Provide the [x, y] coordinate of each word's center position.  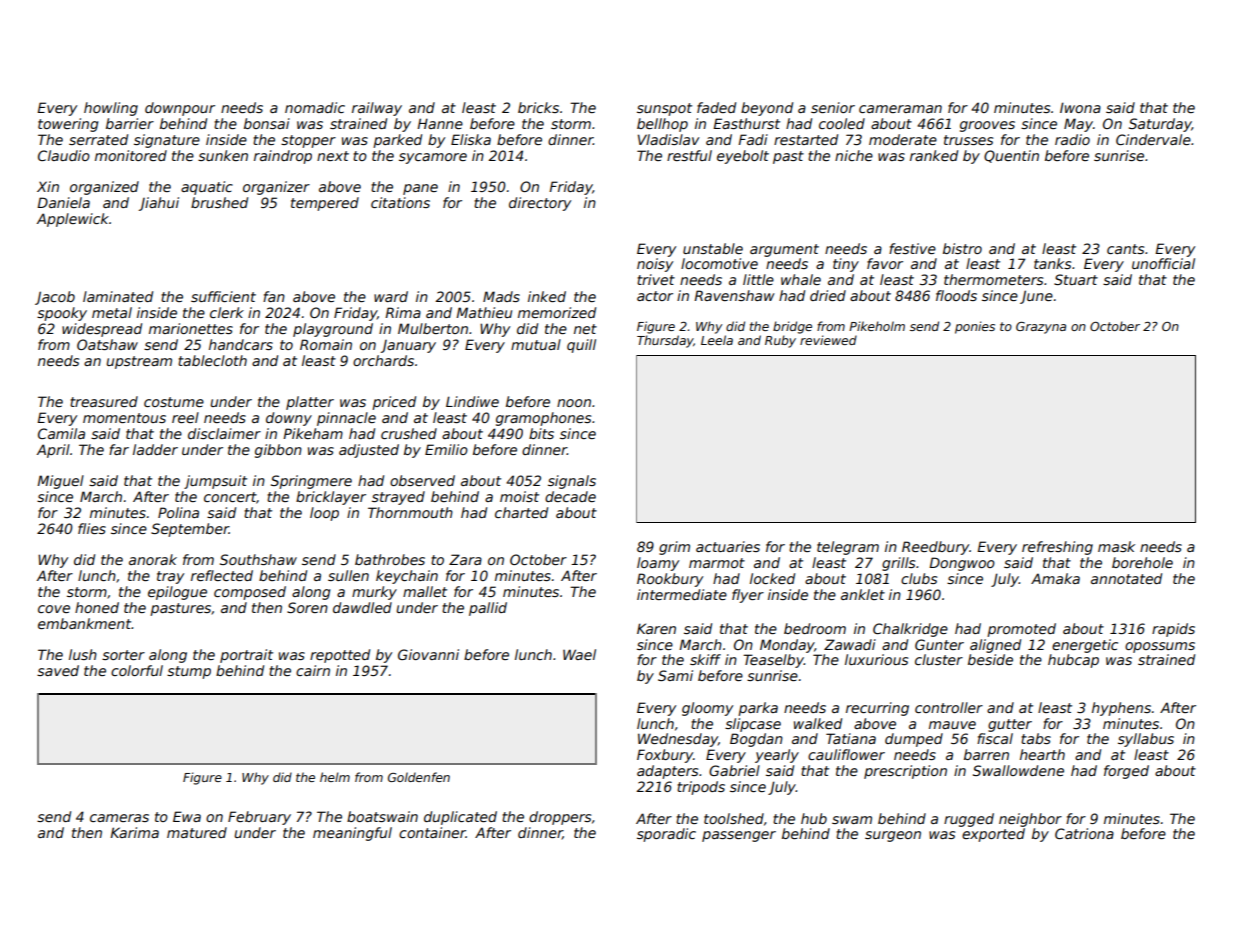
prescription [905, 772]
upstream [139, 362]
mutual [536, 344]
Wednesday [678, 740]
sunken [223, 155]
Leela [717, 340]
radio [1072, 139]
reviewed [828, 340]
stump [189, 672]
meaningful [352, 834]
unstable [713, 248]
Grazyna [1041, 328]
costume [174, 402]
